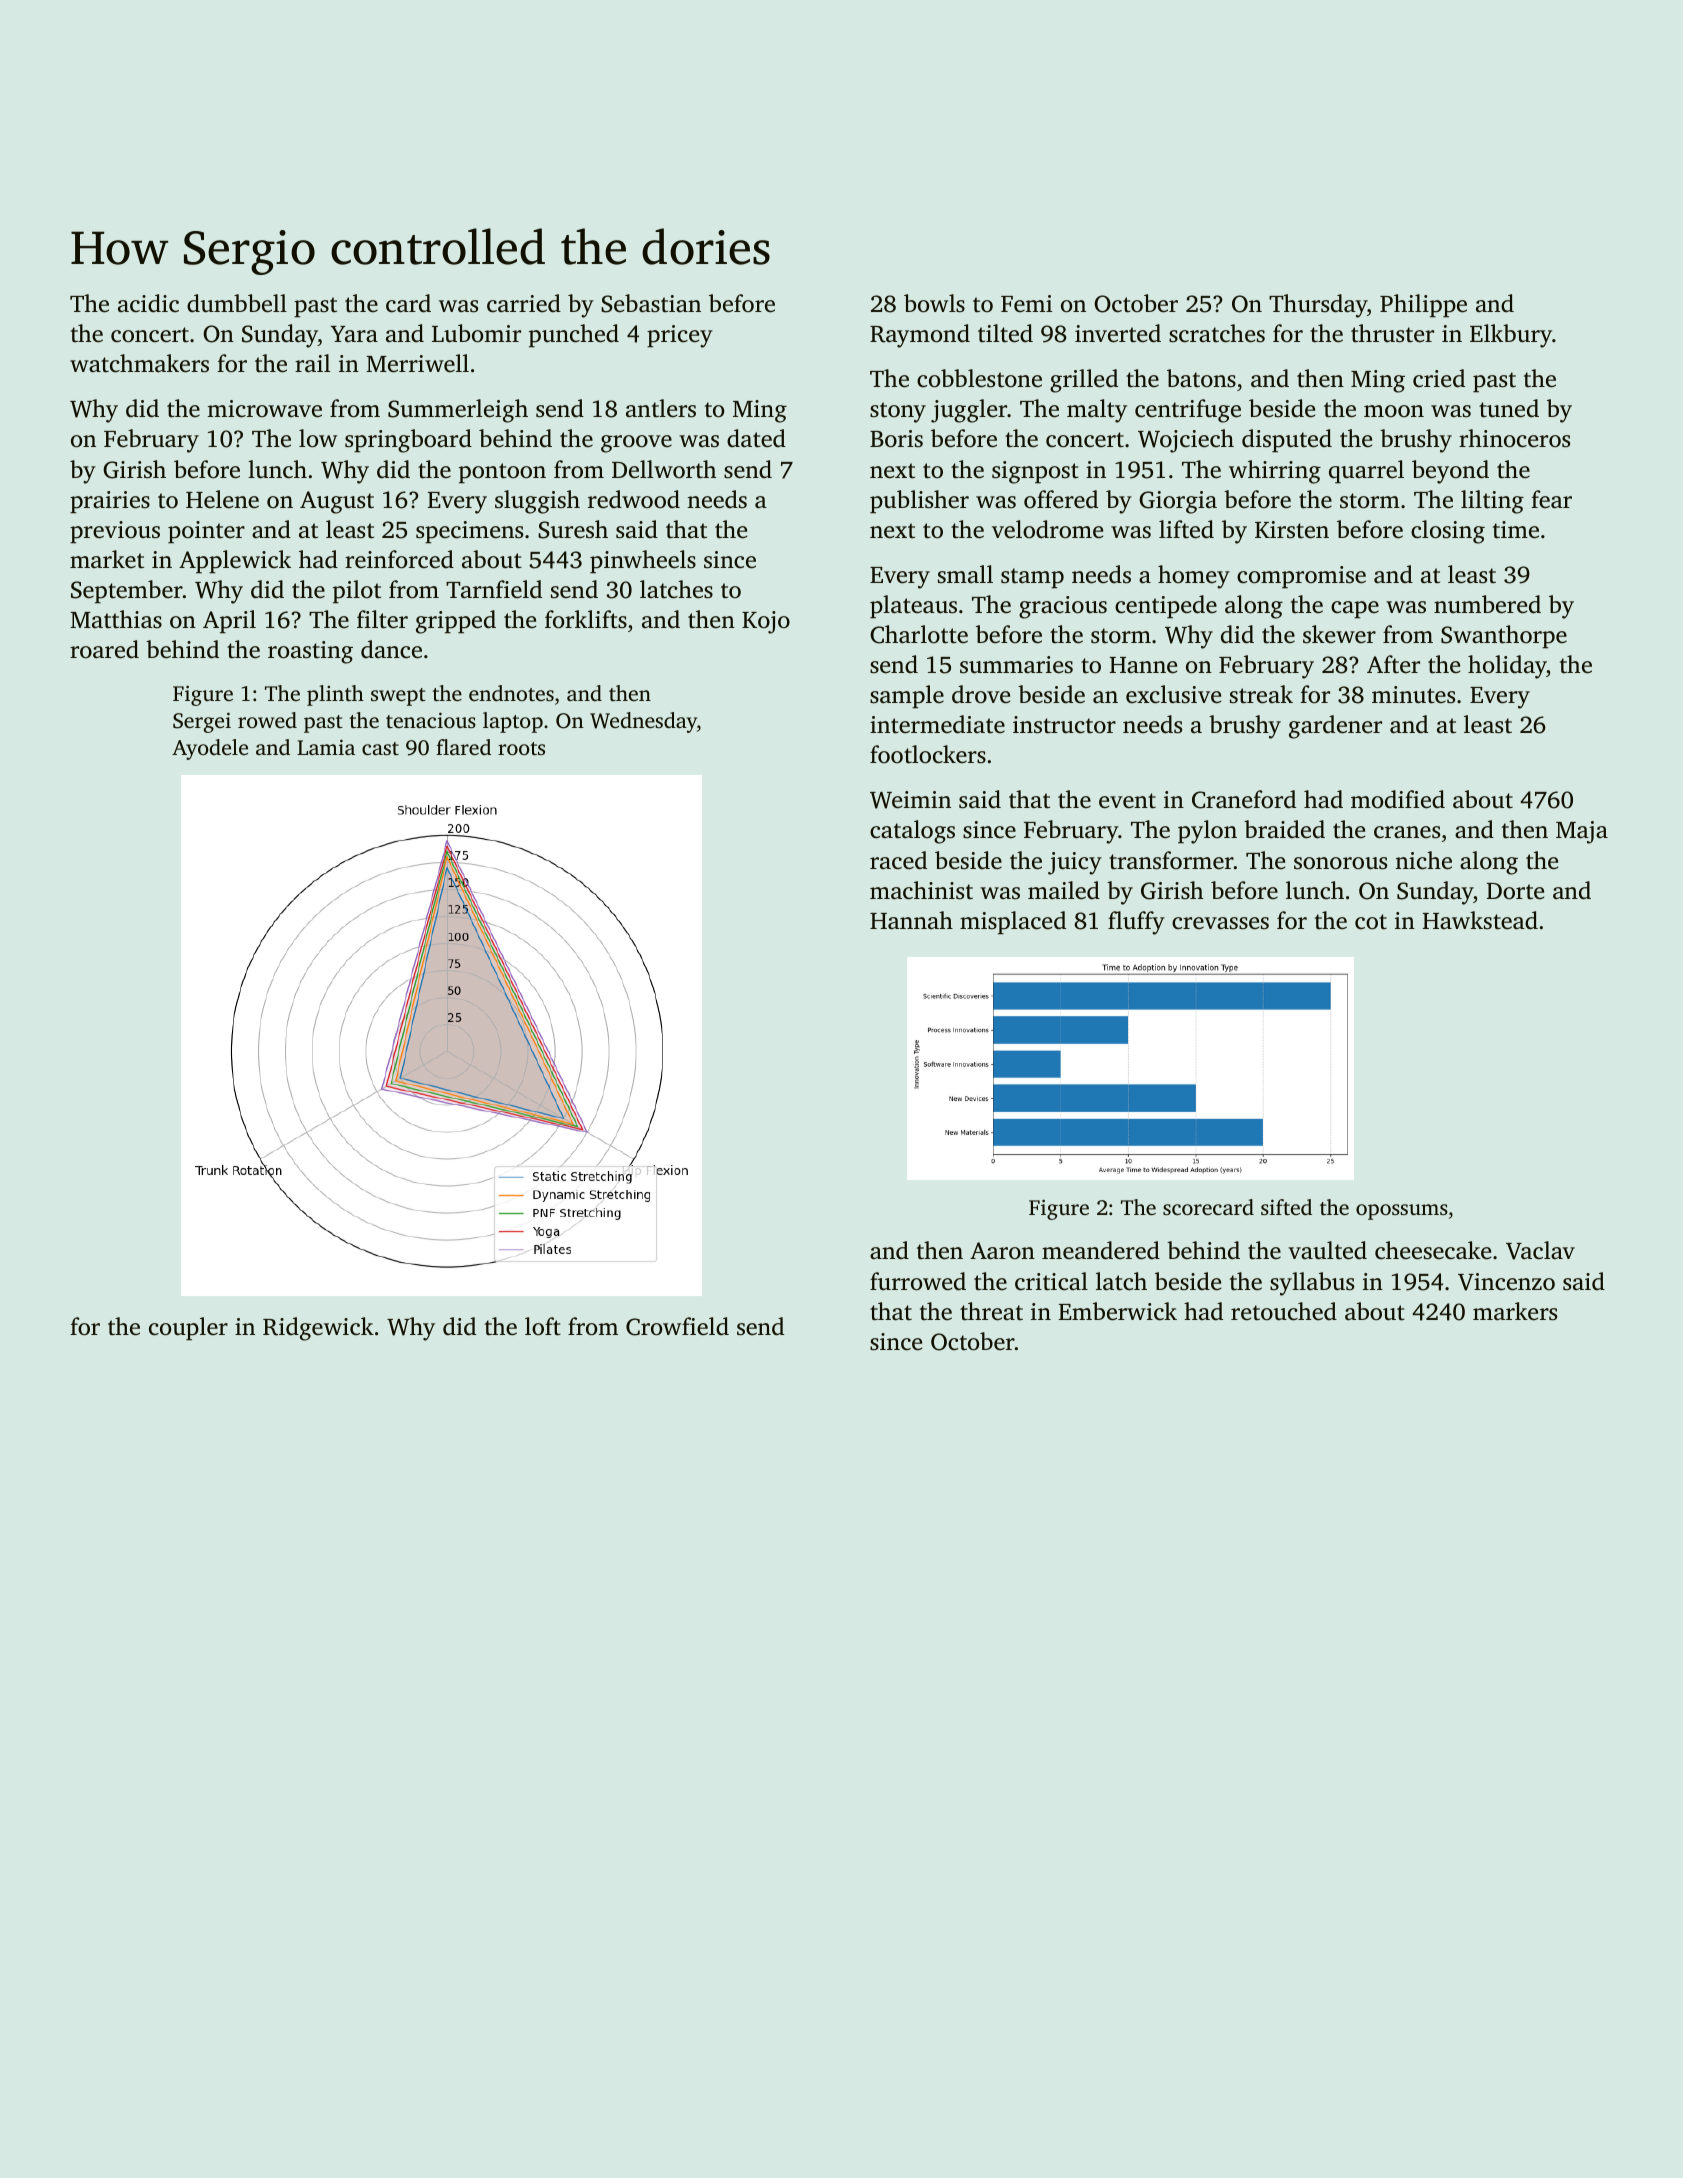 The image size is (1683, 2178). Describe the element at coordinates (1423, 306) in the screenshot. I see `Philippe` at that location.
